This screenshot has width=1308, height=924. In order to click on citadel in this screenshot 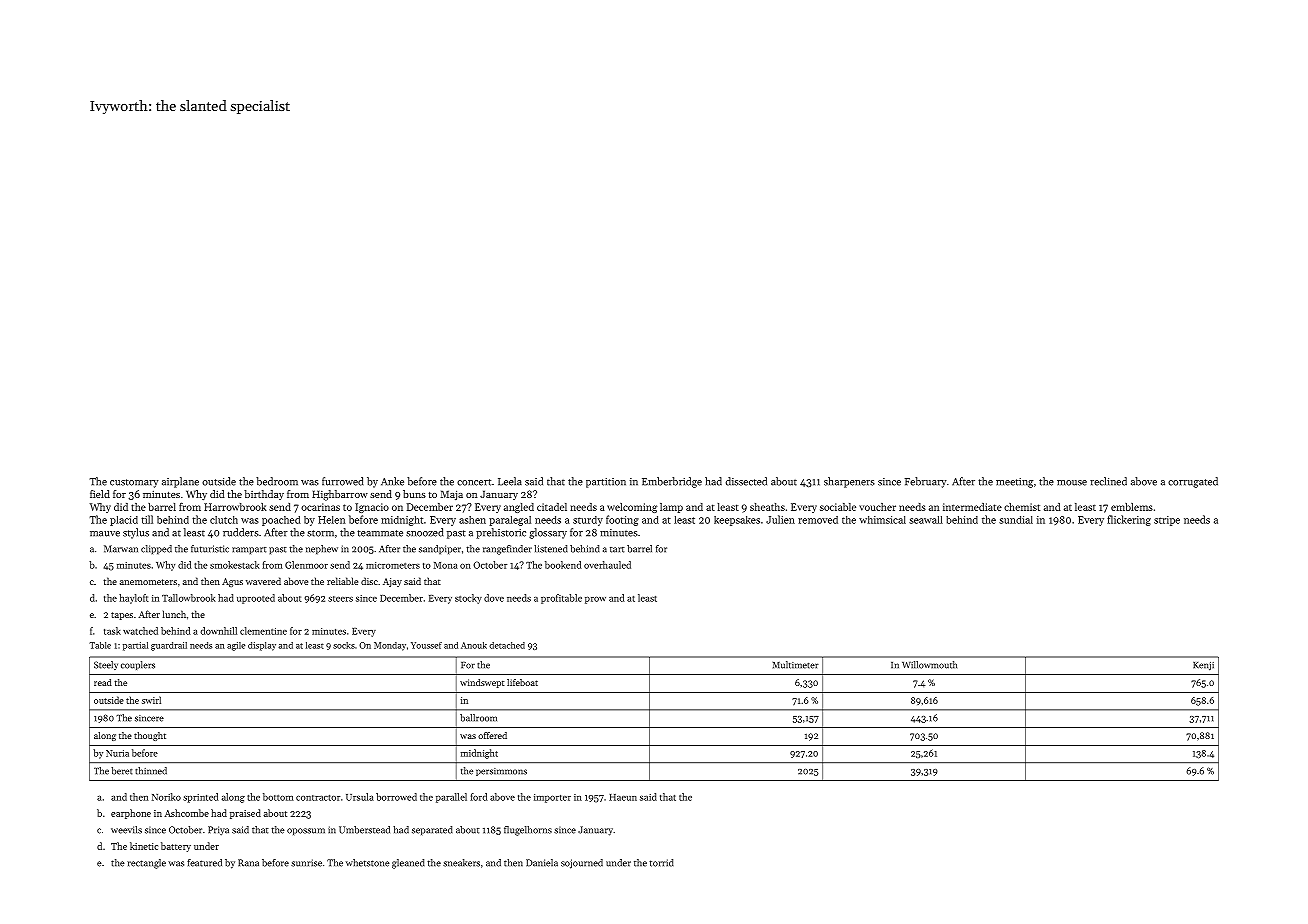, I will do `click(552, 507)`.
